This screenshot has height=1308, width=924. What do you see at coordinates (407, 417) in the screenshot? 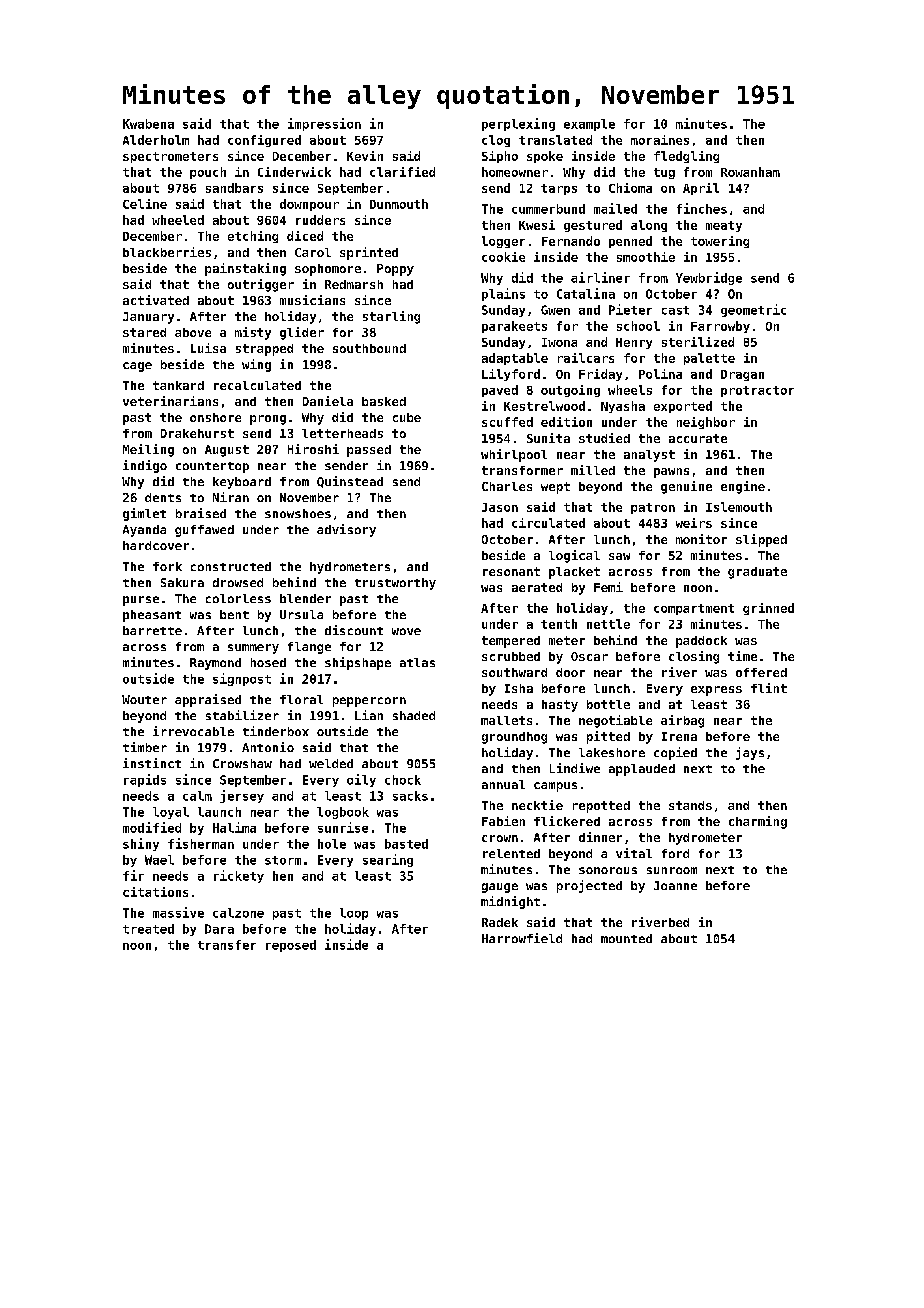
I see `cube` at bounding box center [407, 417].
